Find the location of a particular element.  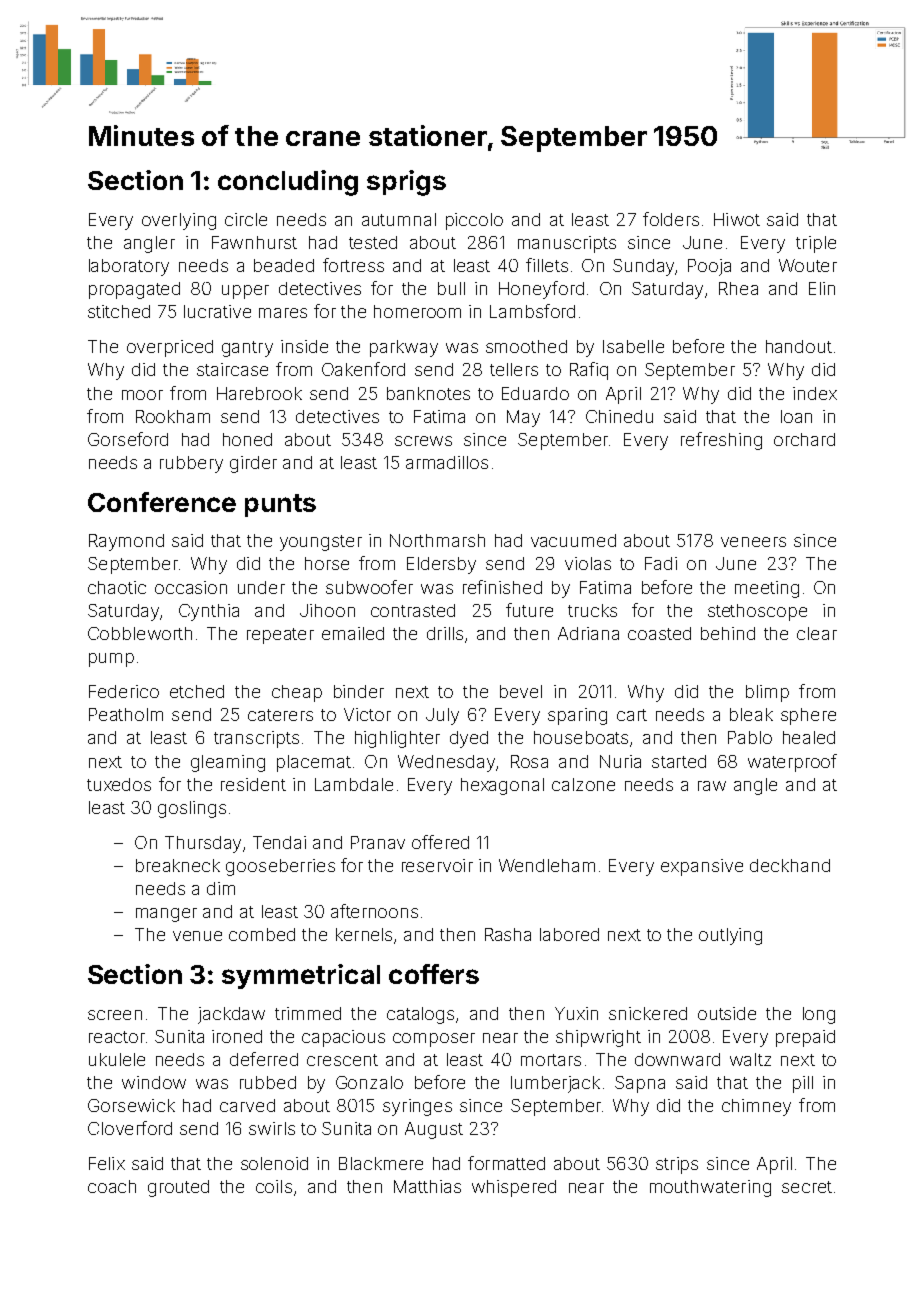

rubbed is located at coordinates (268, 1082).
